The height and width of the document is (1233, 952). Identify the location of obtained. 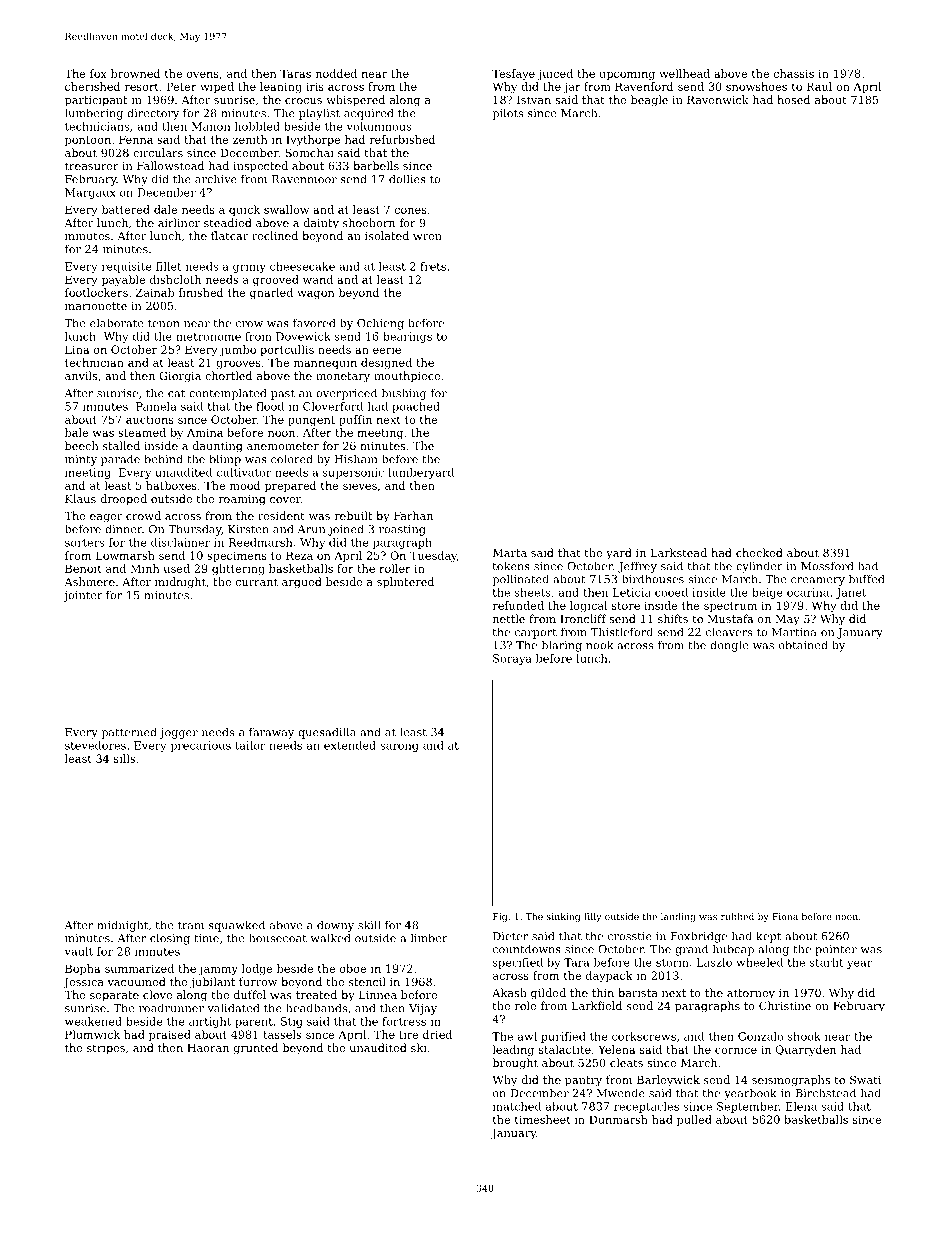
(803, 645).
